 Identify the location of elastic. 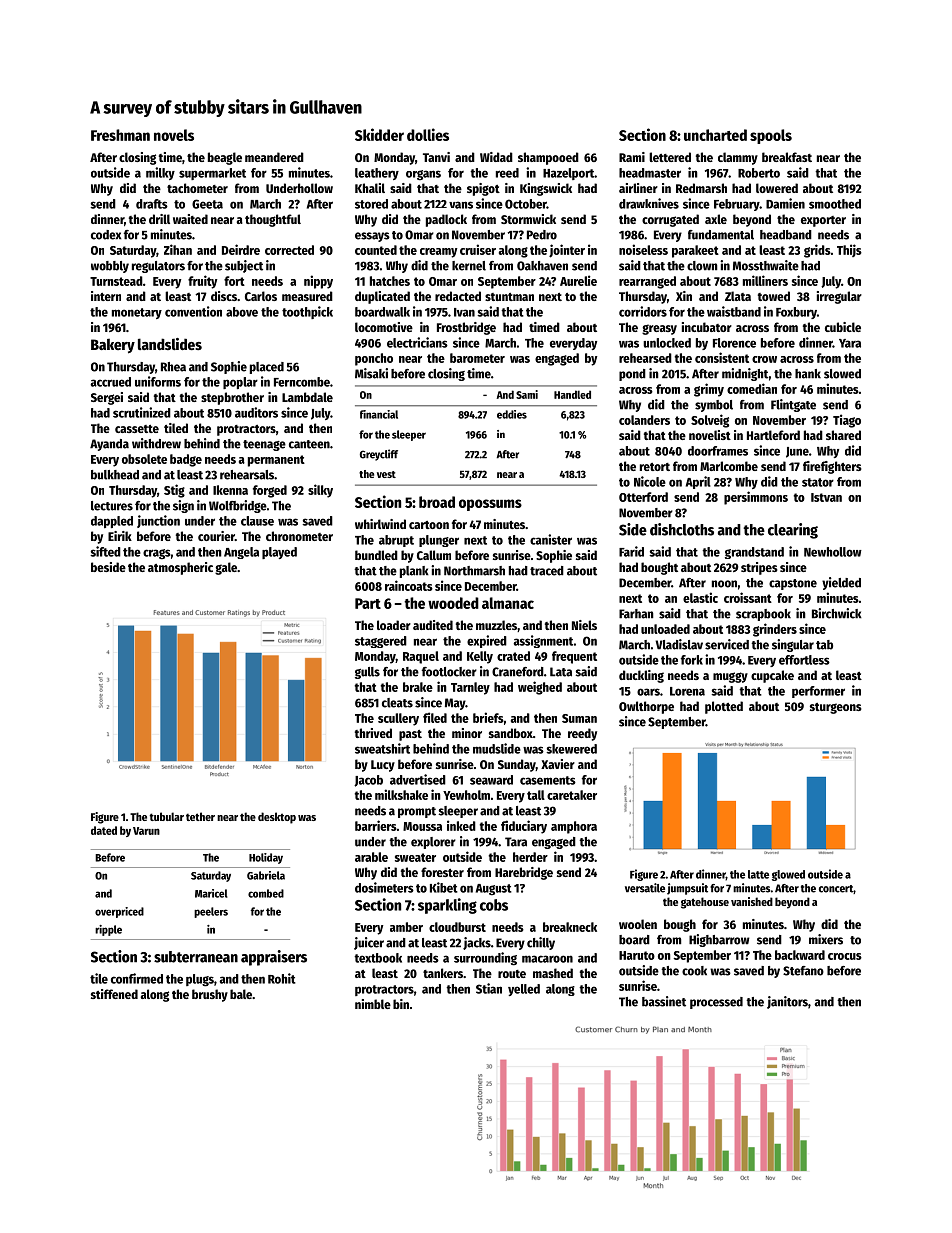
(700, 597).
